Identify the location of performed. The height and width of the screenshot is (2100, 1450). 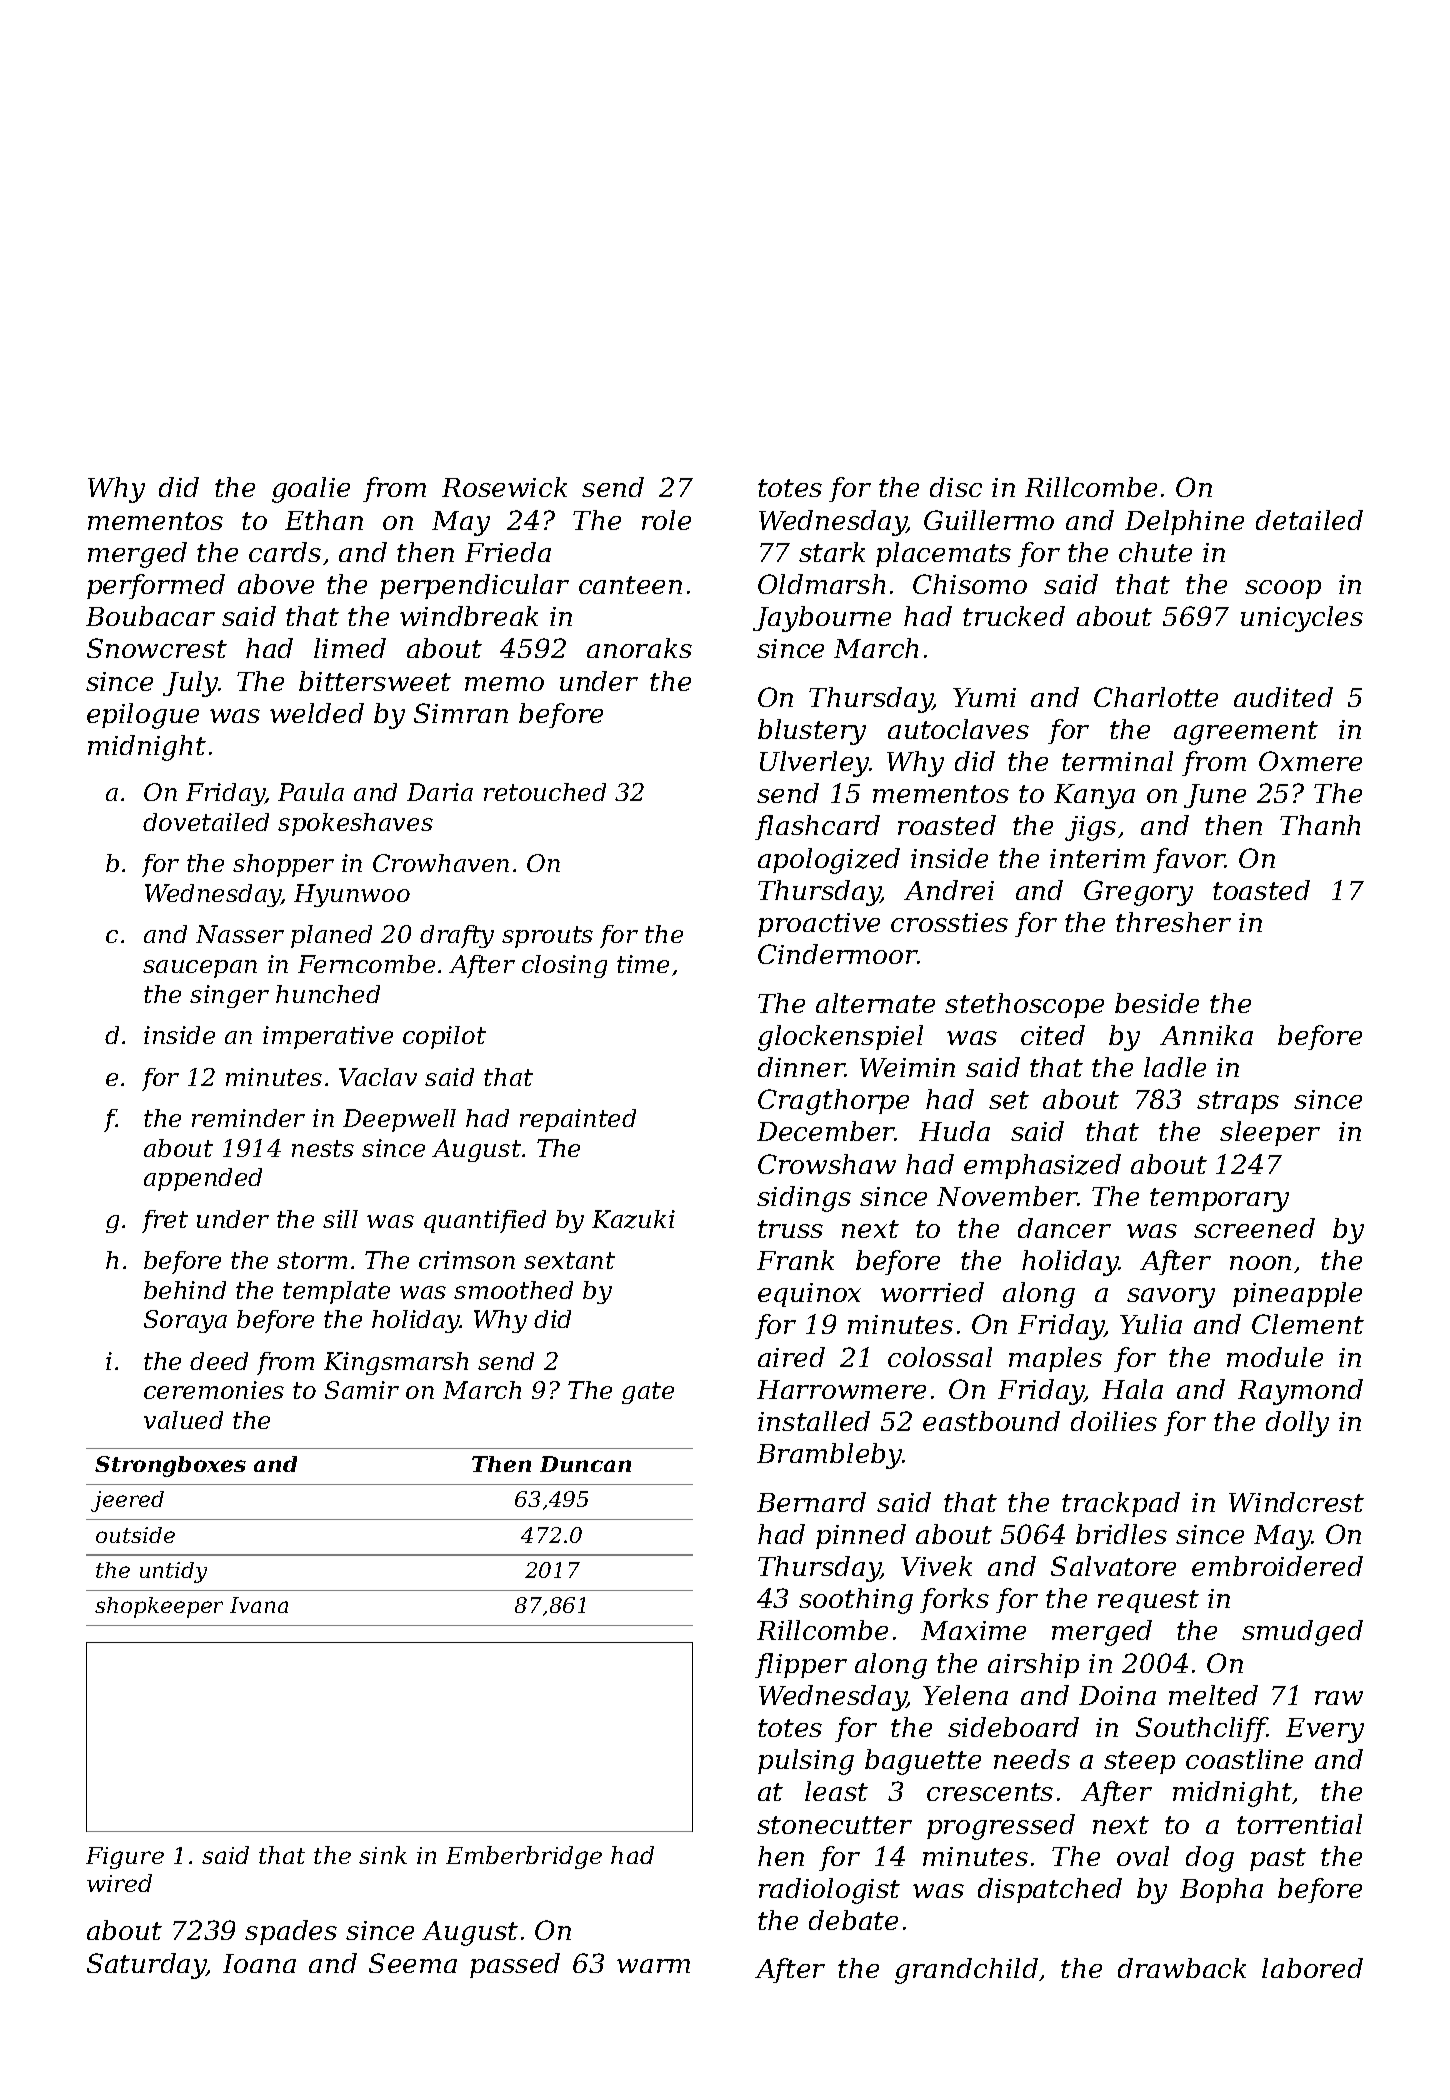
(156, 586).
